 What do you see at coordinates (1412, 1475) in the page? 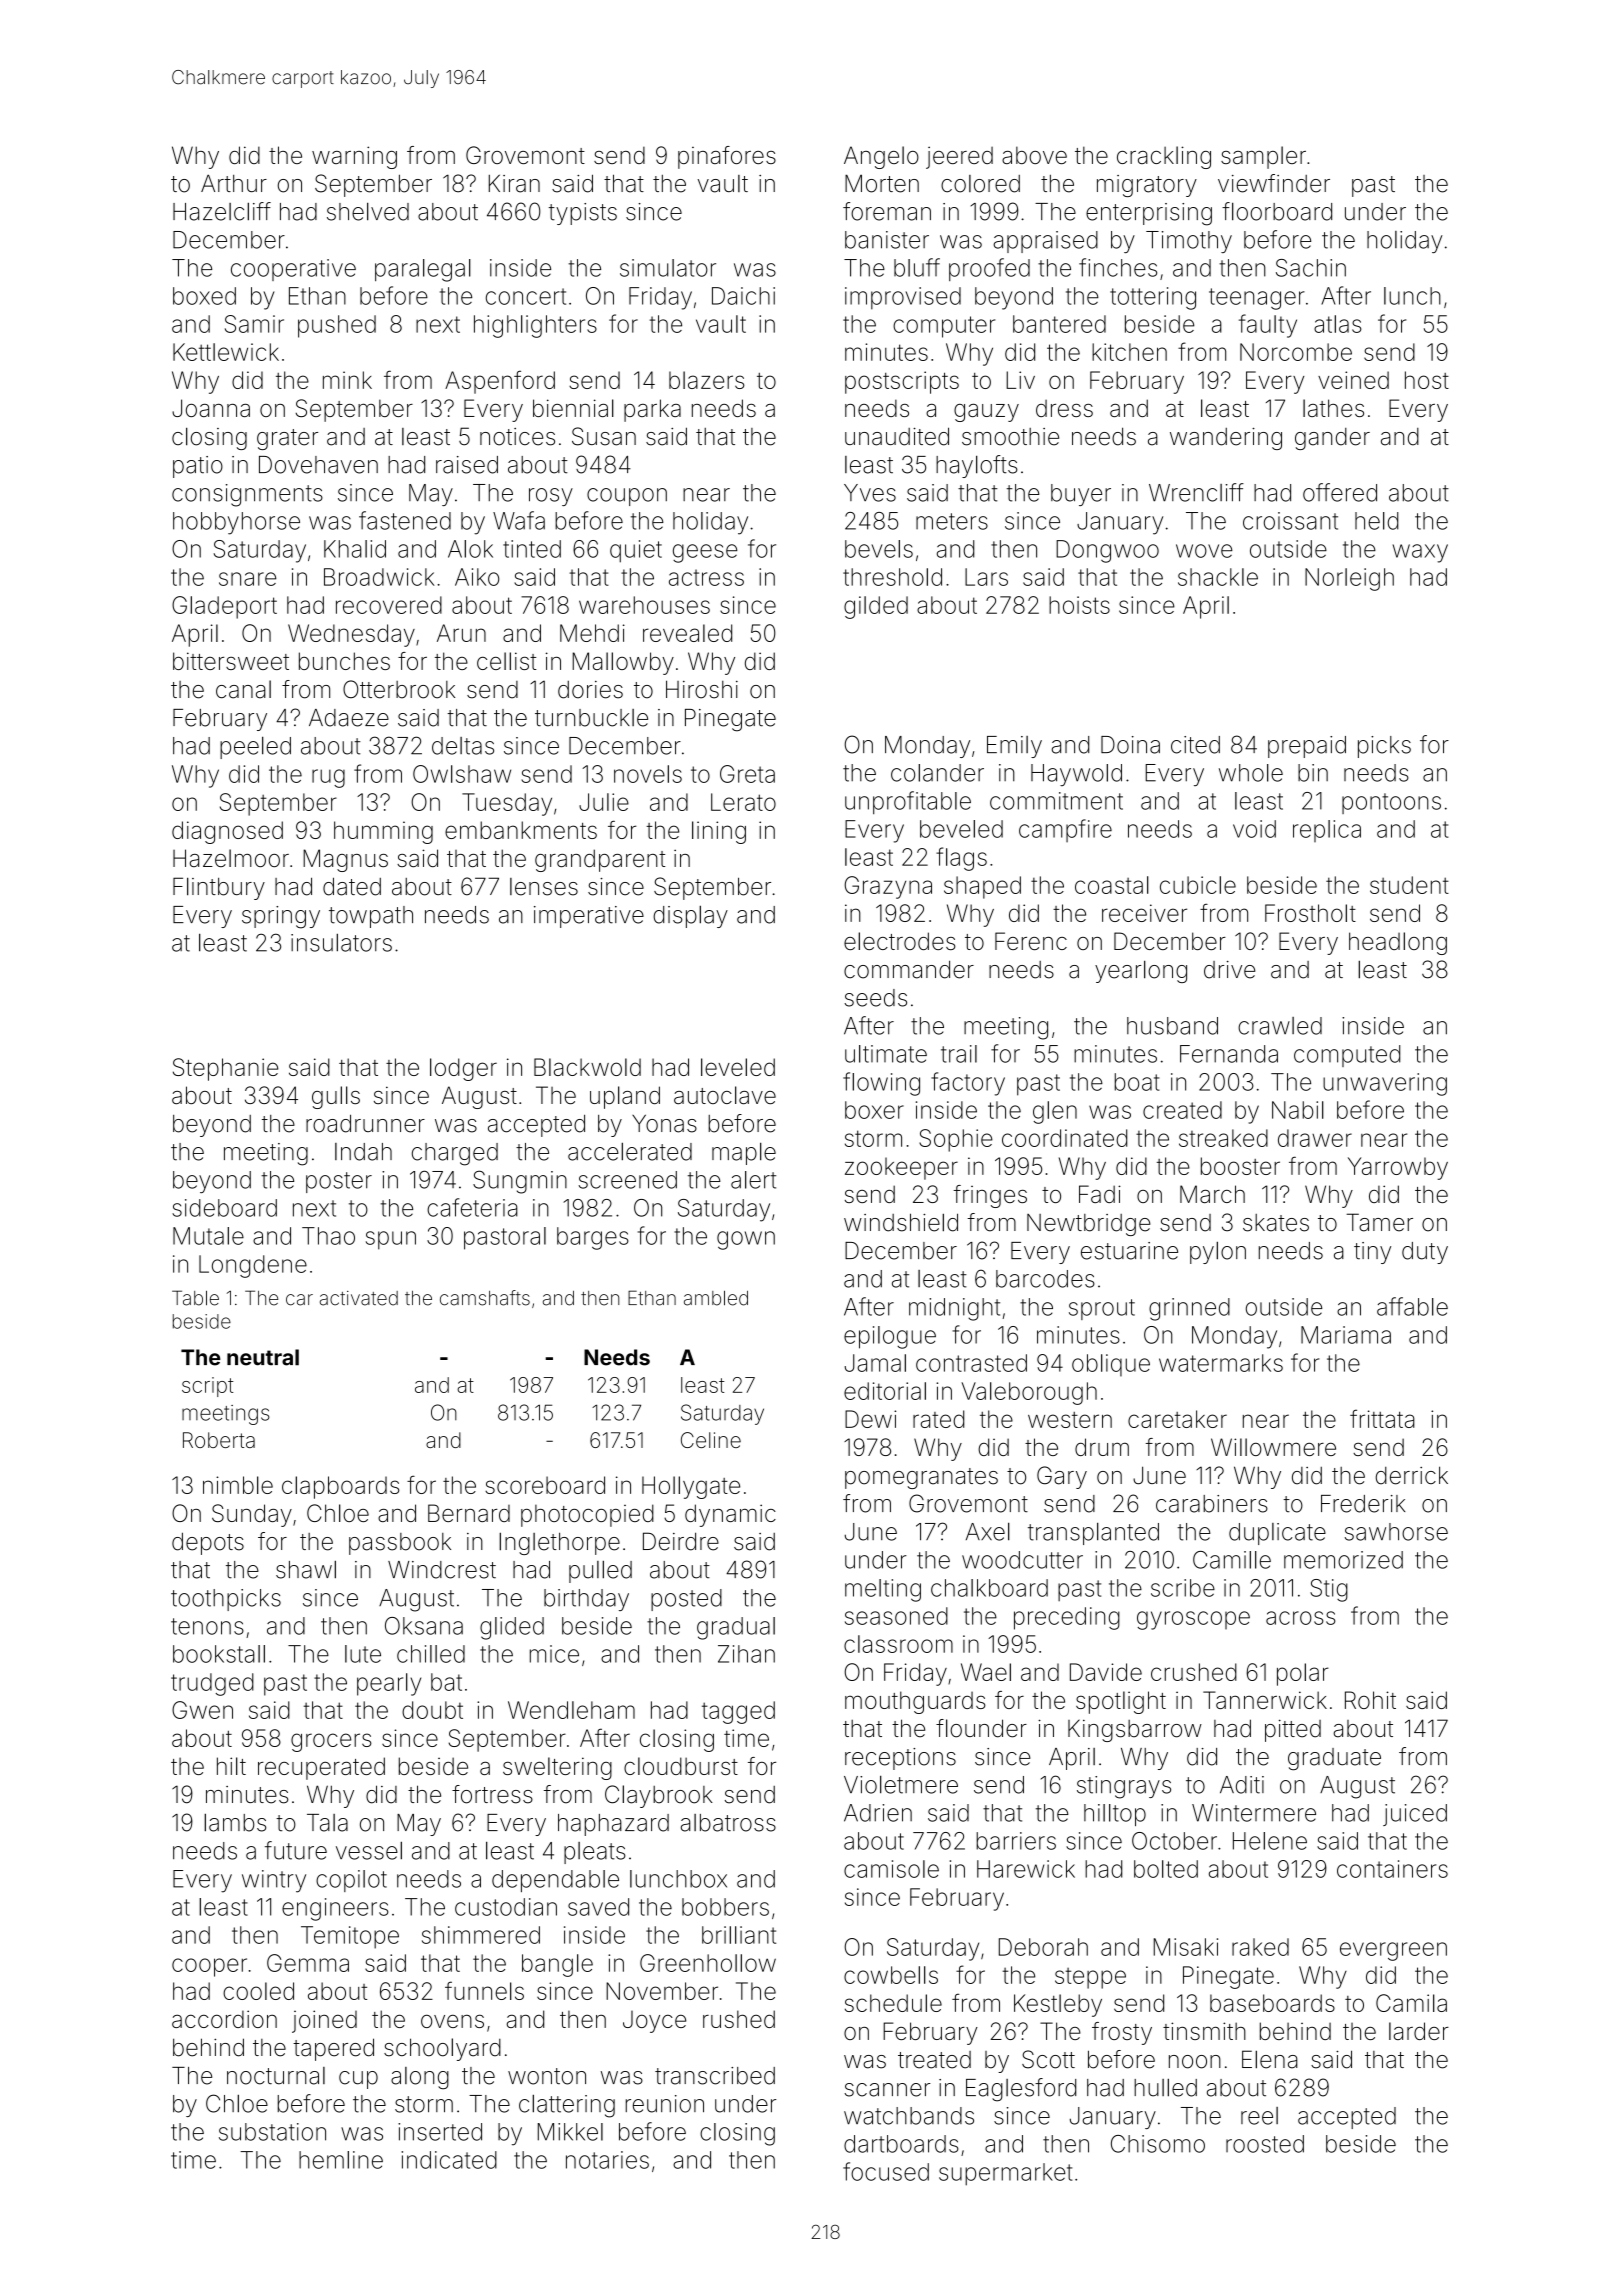
I see `derrick` at bounding box center [1412, 1475].
